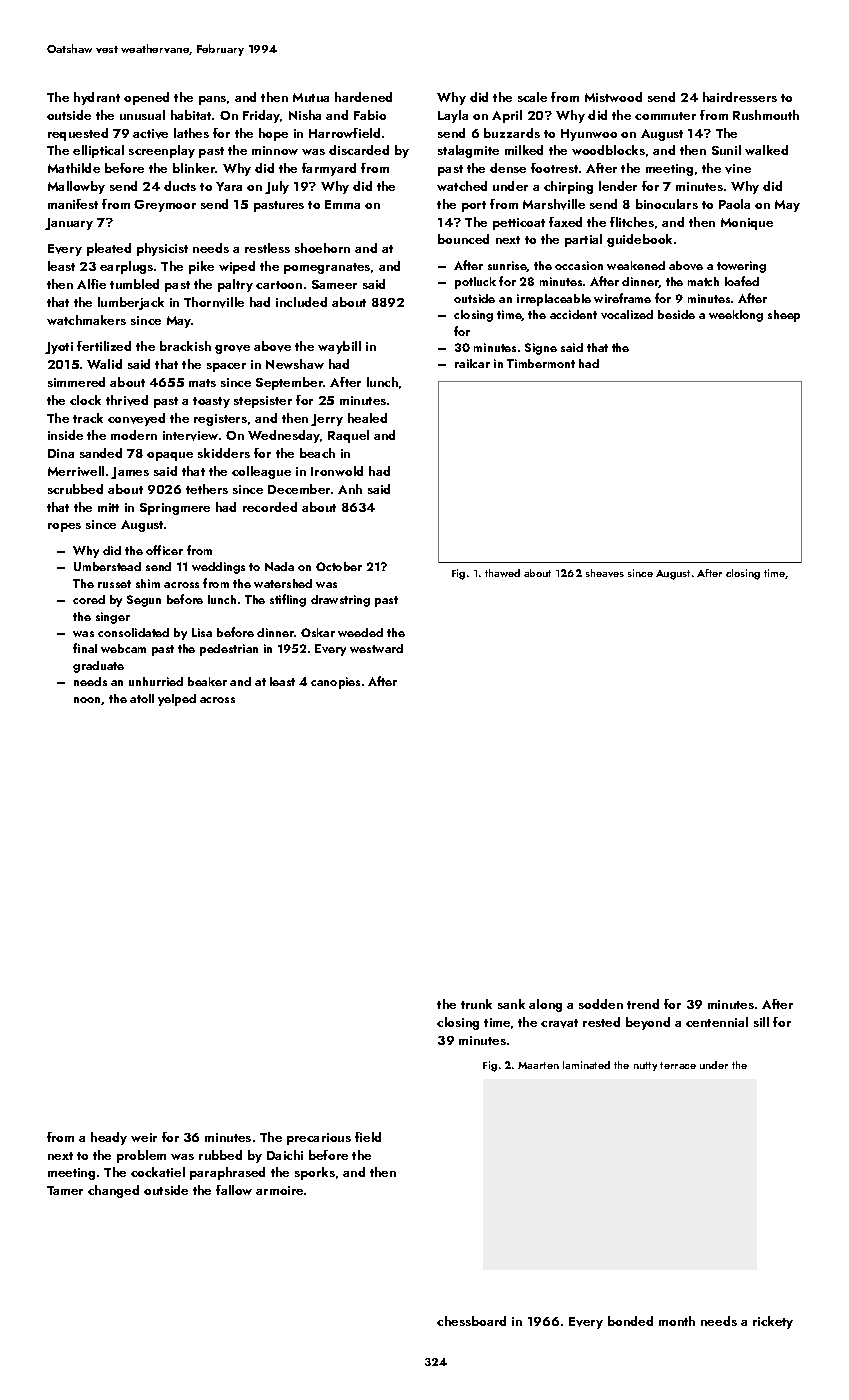 The image size is (849, 1400). What do you see at coordinates (476, 1004) in the screenshot?
I see `trunk` at bounding box center [476, 1004].
